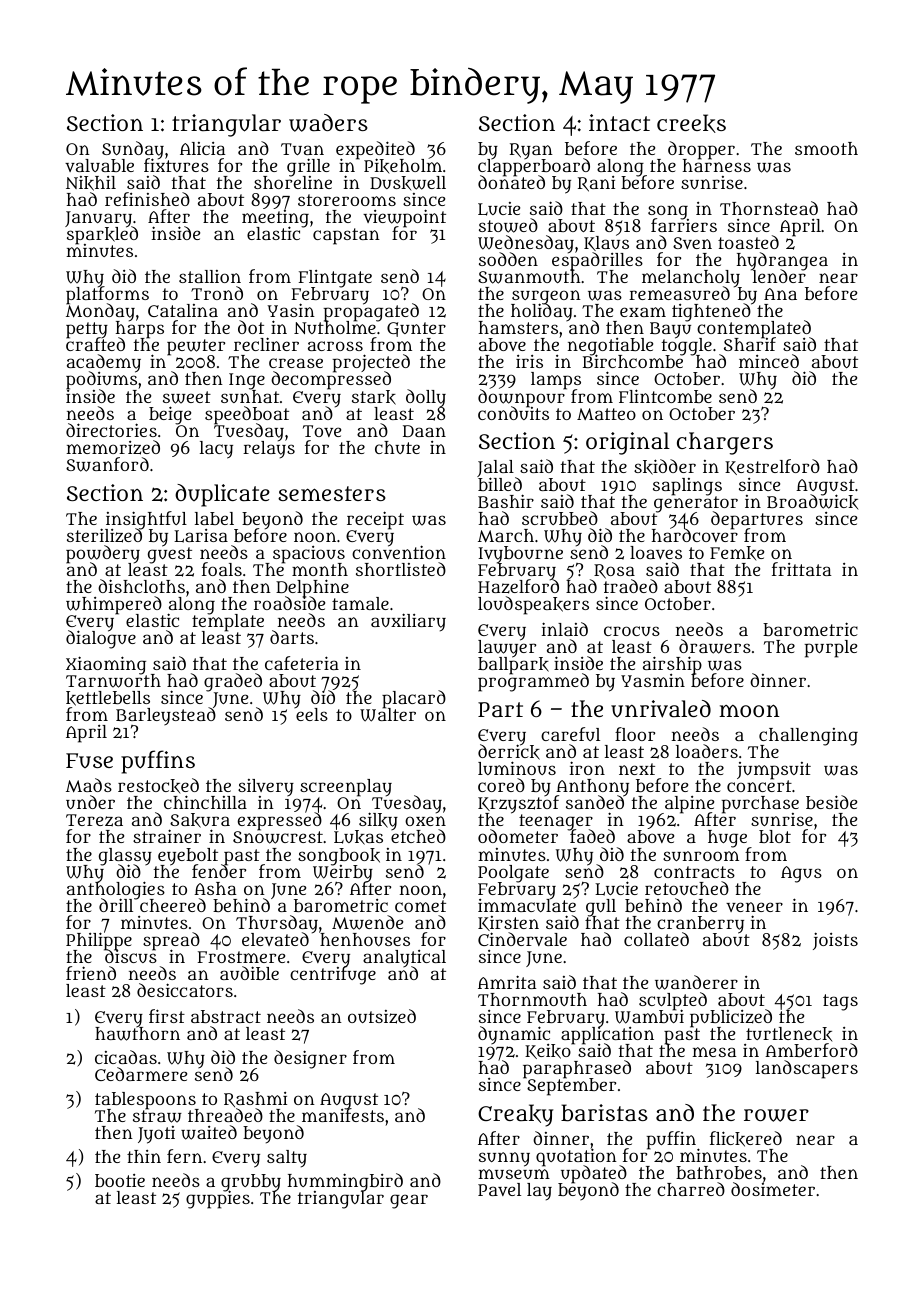 The height and width of the screenshot is (1308, 924). What do you see at coordinates (812, 502) in the screenshot?
I see `Broadwick` at bounding box center [812, 502].
